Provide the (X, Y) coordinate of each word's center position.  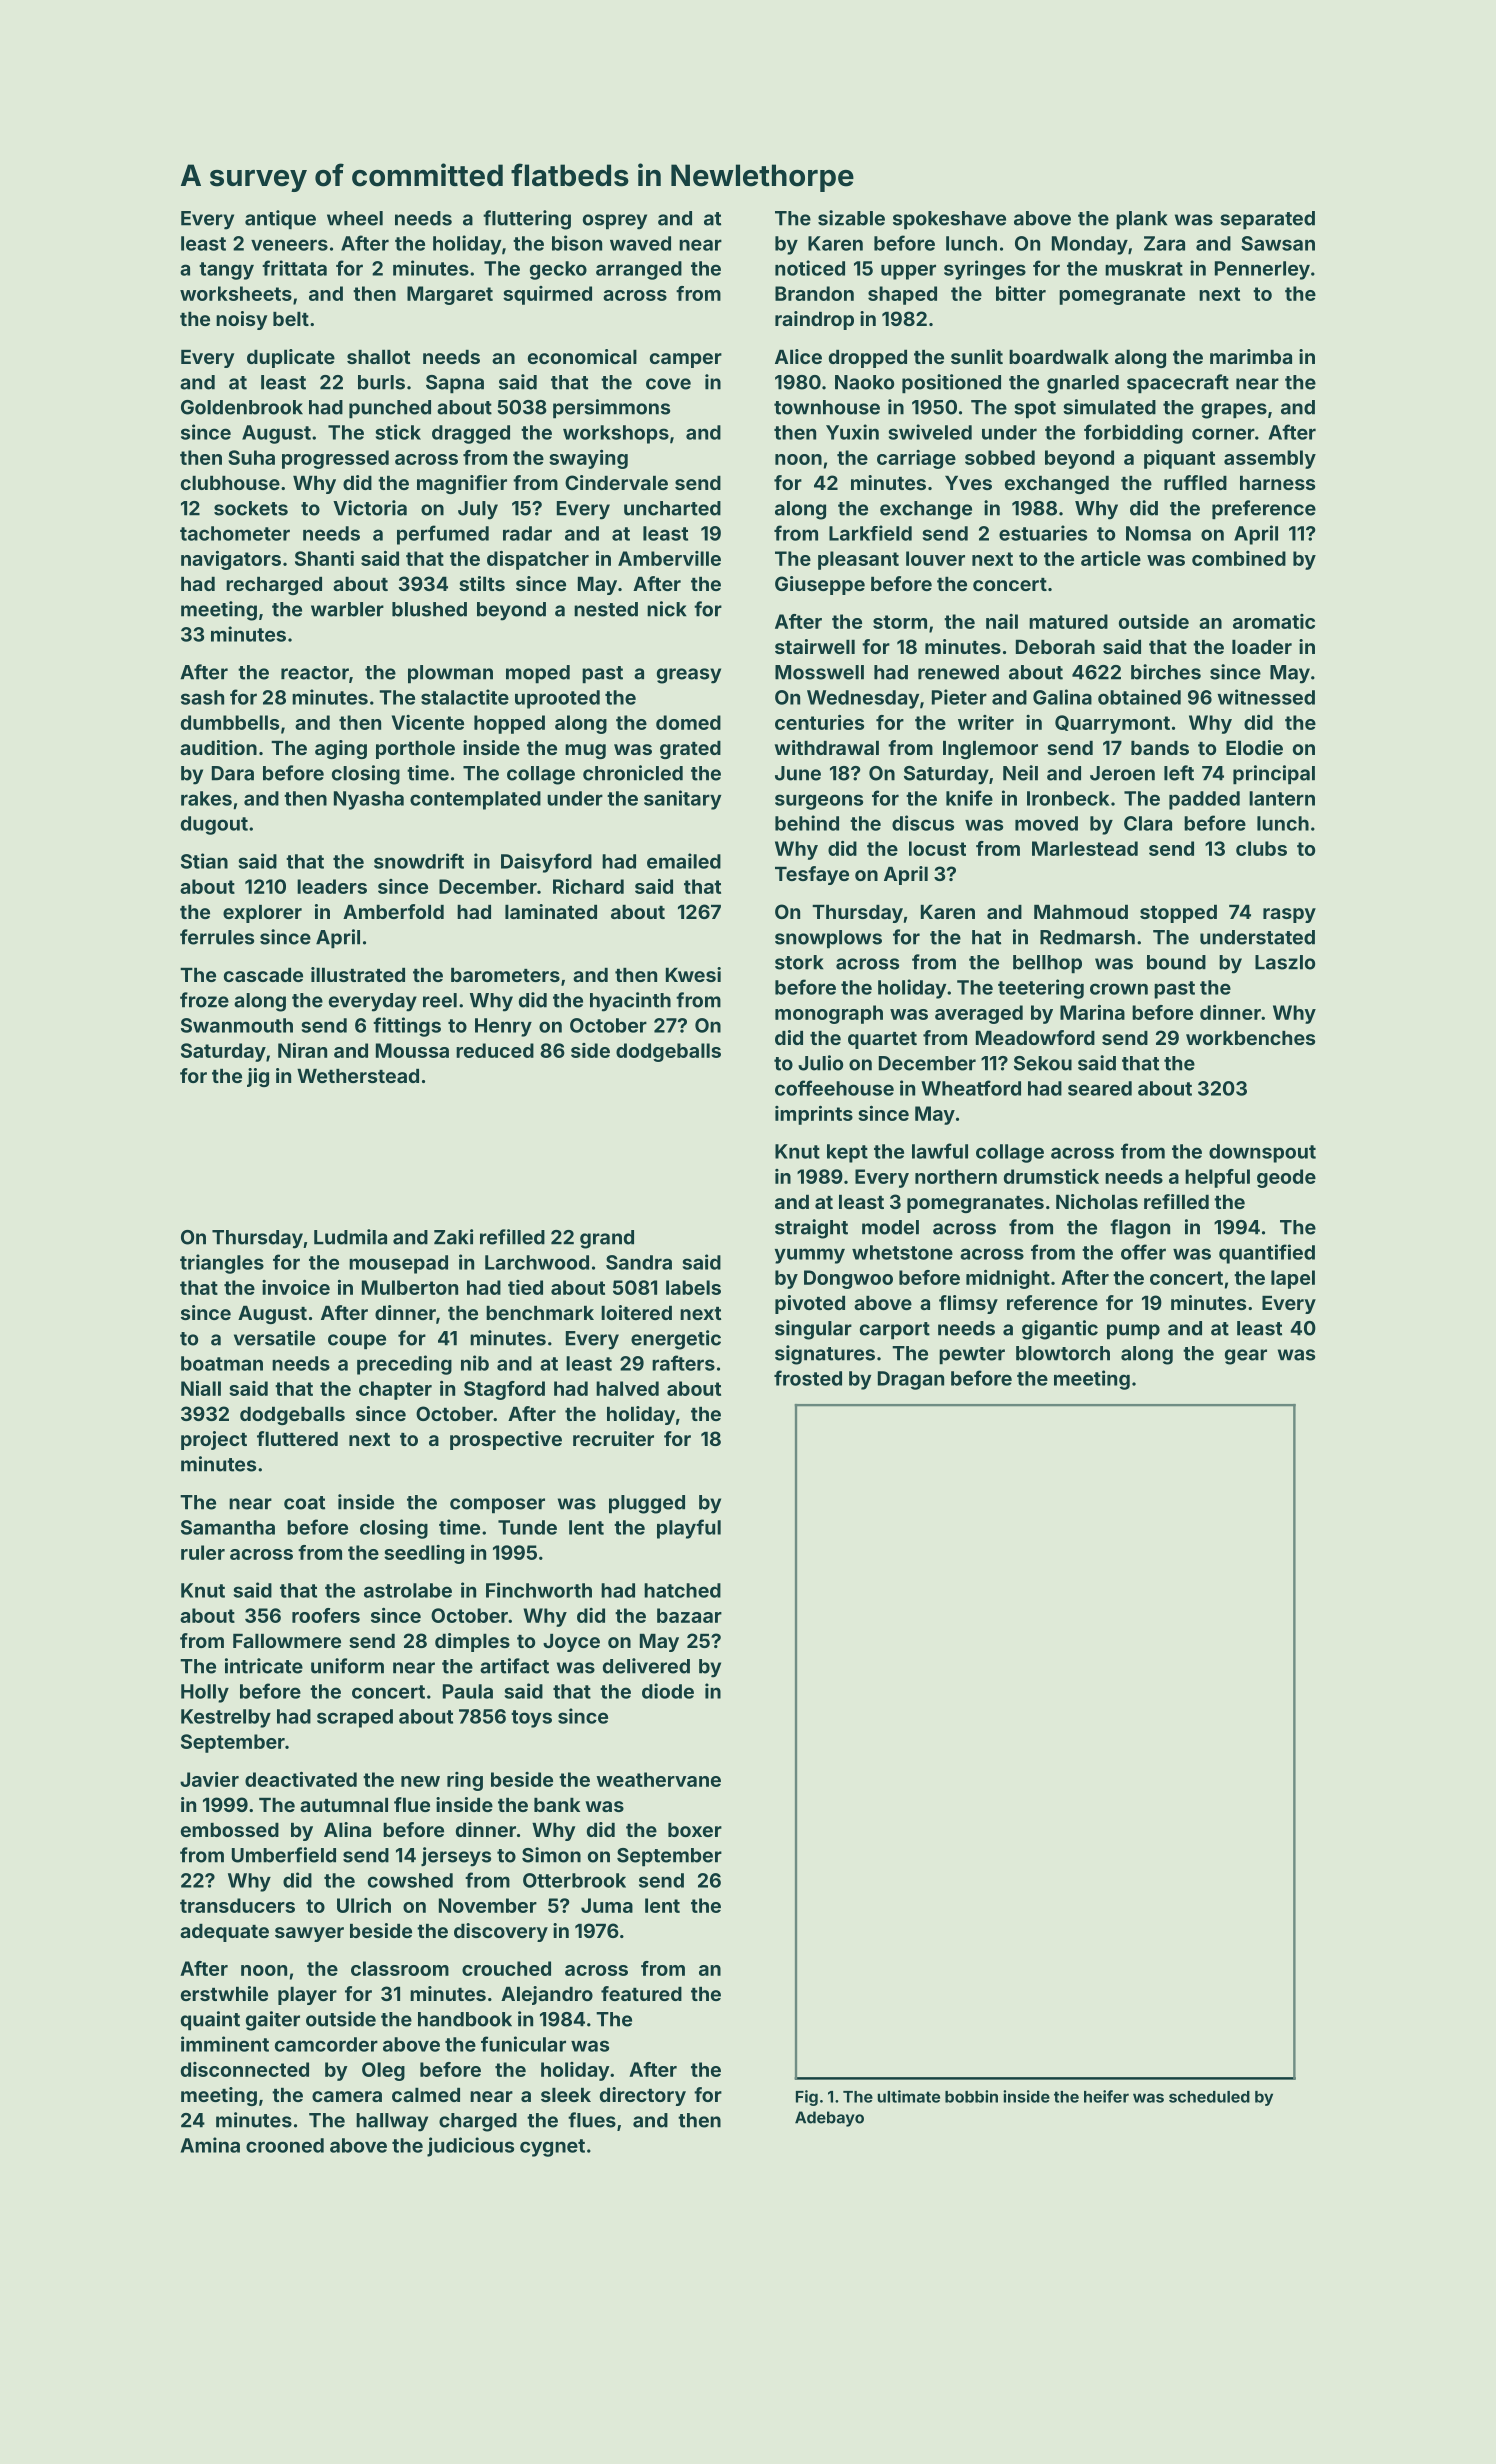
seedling (424, 1554)
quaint (210, 2021)
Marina (1092, 1012)
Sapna (455, 384)
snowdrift (419, 861)
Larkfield (870, 533)
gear (1246, 1357)
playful (689, 1529)
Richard (588, 886)
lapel (1293, 1279)
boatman (222, 1363)
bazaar (689, 1615)
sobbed (1000, 457)
